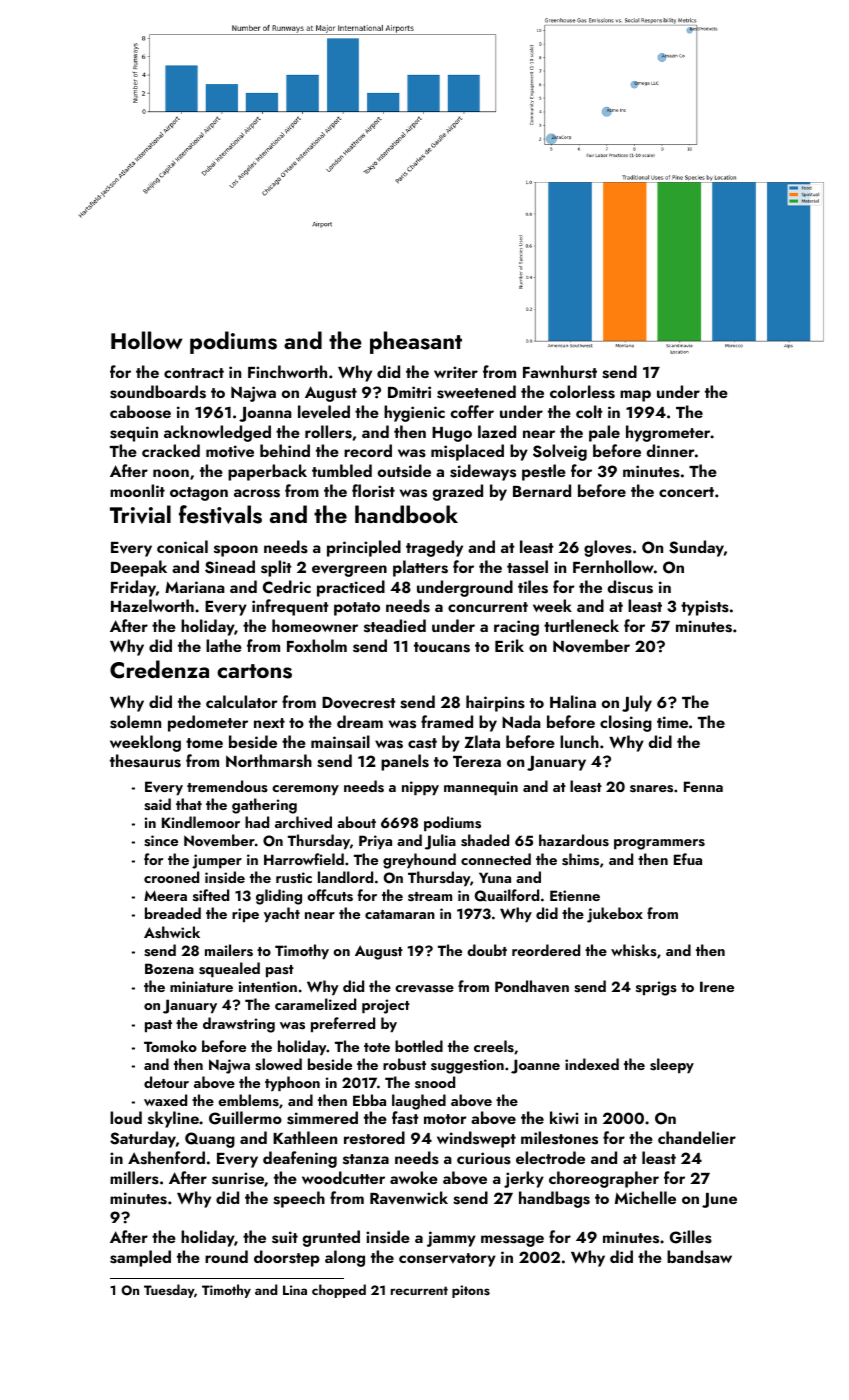  What do you see at coordinates (140, 412) in the screenshot?
I see `caboose` at bounding box center [140, 412].
